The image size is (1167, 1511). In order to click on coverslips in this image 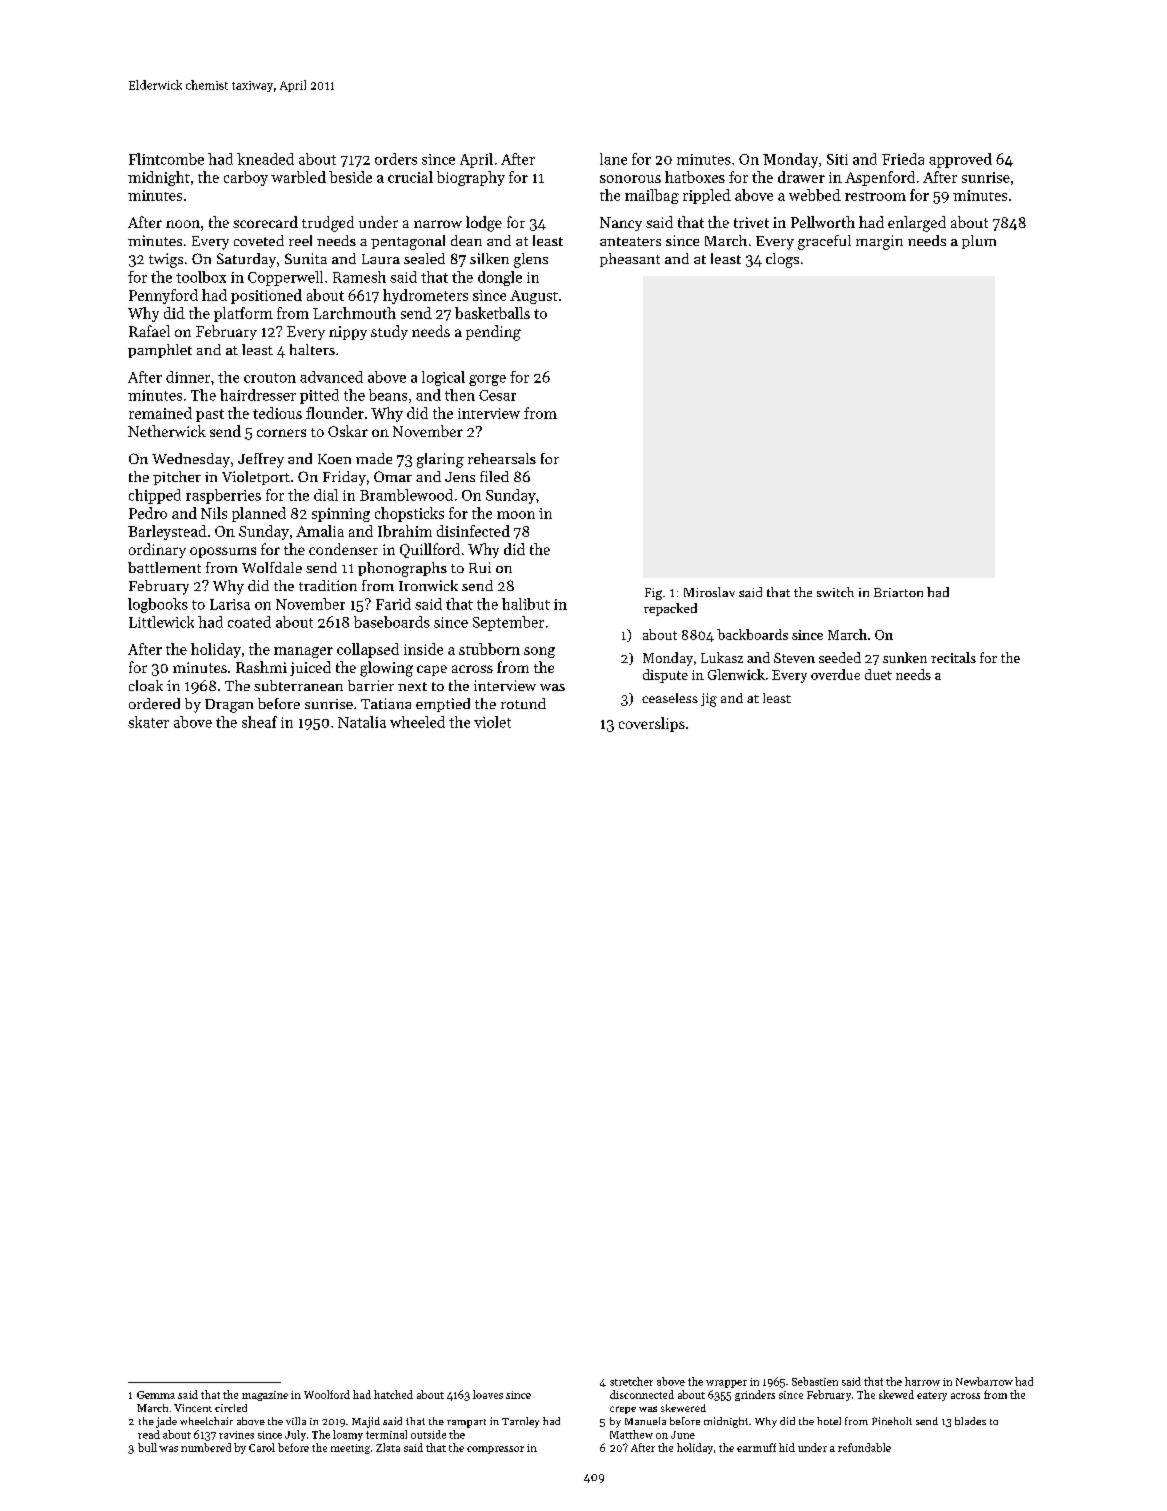, I will do `click(652, 724)`.
